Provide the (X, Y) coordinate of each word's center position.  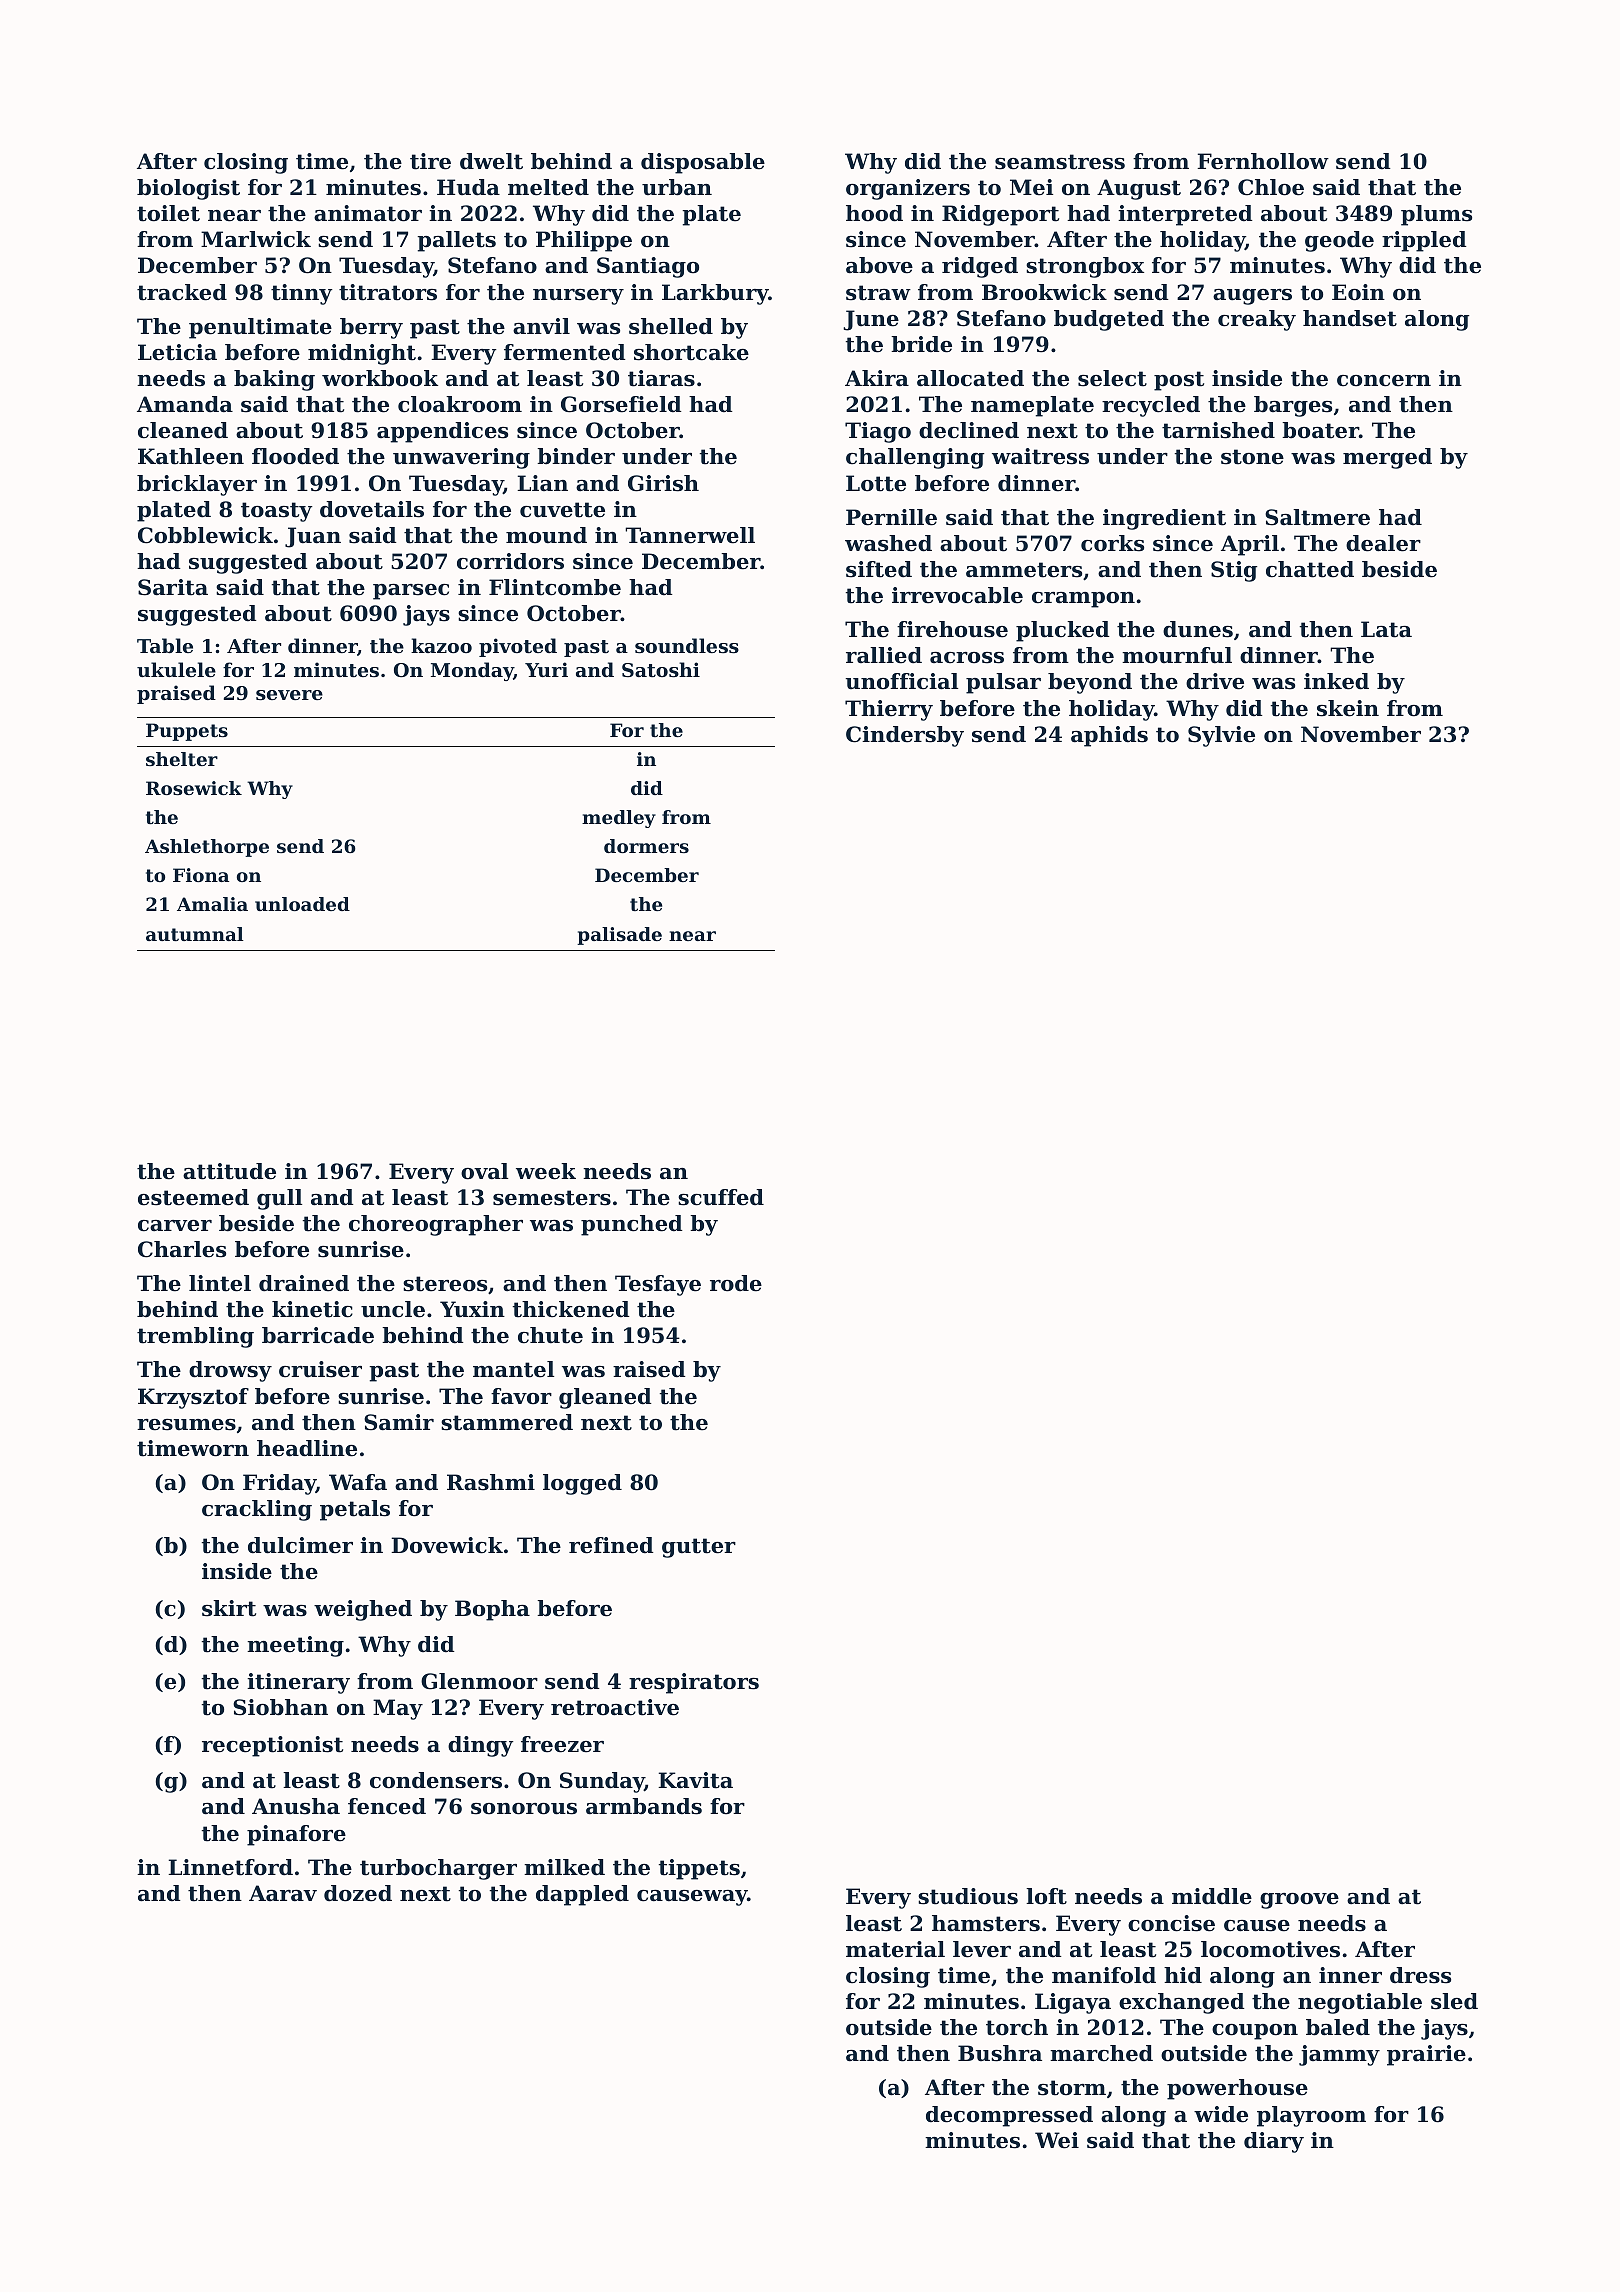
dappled (582, 1895)
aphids (1109, 736)
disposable (703, 163)
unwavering (461, 458)
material (895, 1949)
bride (921, 344)
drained (304, 1283)
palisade (619, 936)
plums (1436, 215)
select (1112, 378)
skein (1348, 708)
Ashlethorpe (207, 848)
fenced (387, 1806)
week (546, 1171)
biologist (188, 189)
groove (1299, 1901)
